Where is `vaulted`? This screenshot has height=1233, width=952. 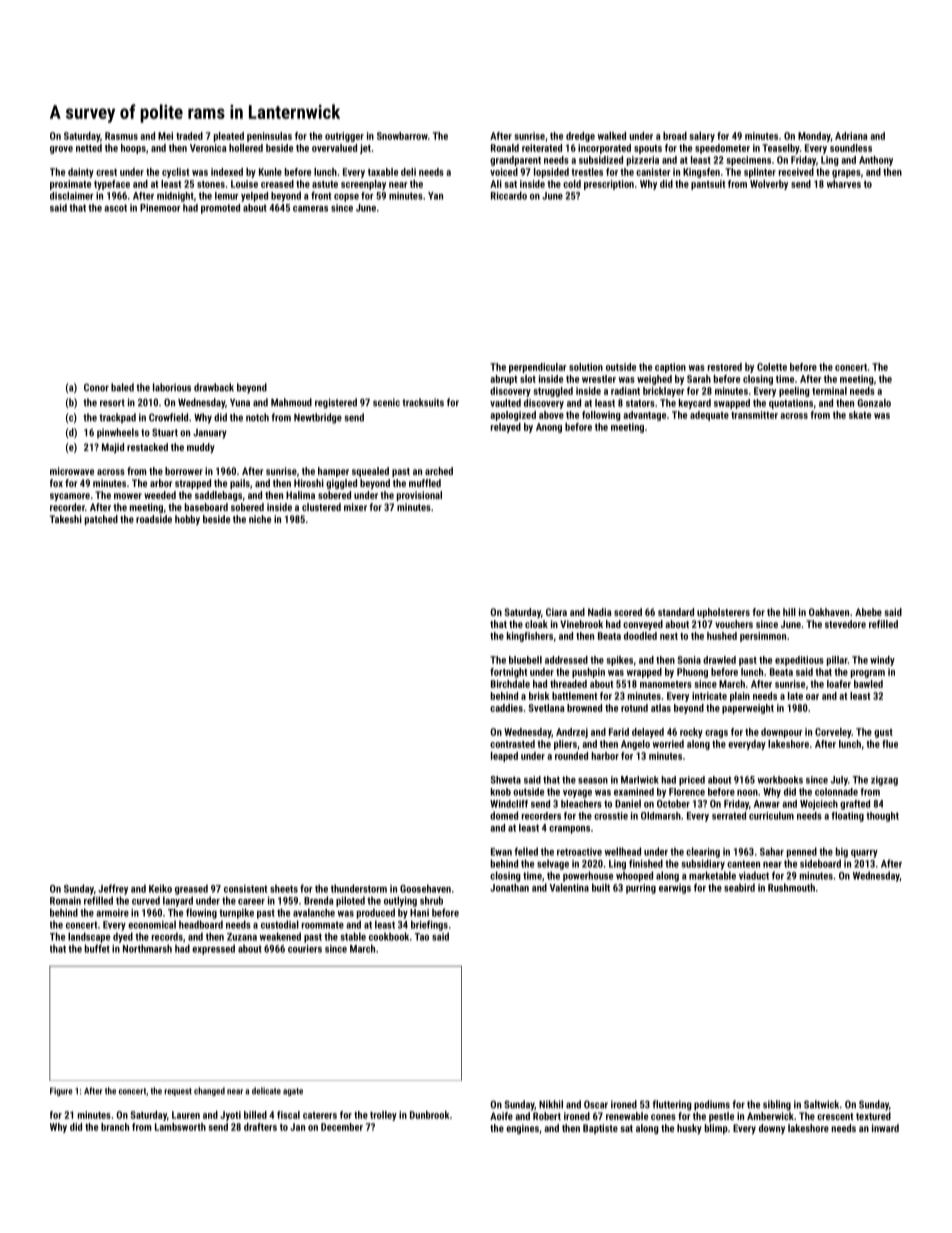 vaulted is located at coordinates (505, 403).
